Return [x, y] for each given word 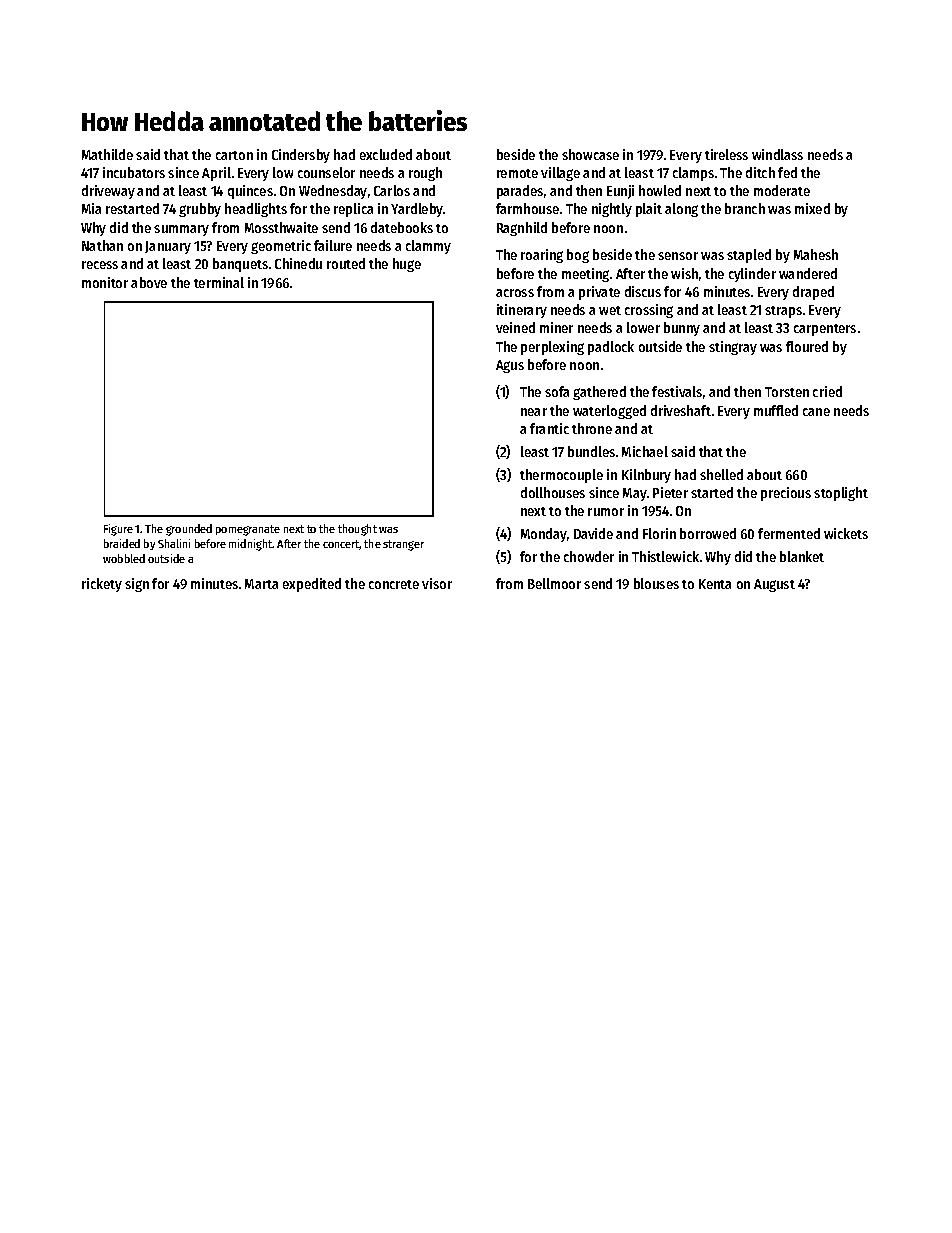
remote [517, 173]
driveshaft [681, 410]
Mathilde [107, 154]
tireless [726, 154]
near [534, 412]
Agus [510, 366]
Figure [118, 530]
